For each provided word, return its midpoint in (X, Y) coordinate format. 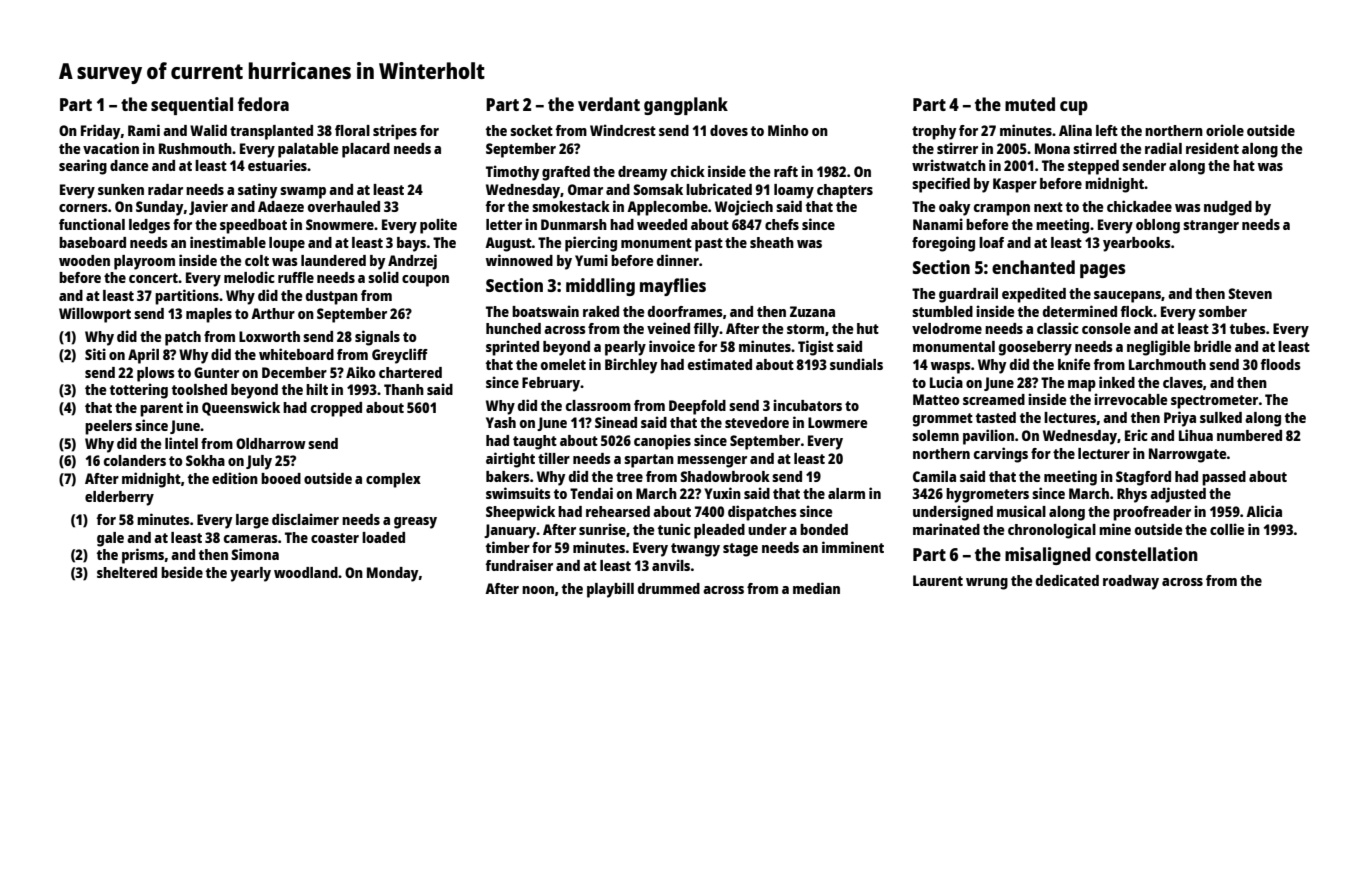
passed (1224, 478)
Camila (934, 476)
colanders (135, 460)
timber (508, 547)
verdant (609, 104)
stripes (395, 132)
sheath (772, 242)
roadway (1131, 582)
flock (1136, 311)
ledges (149, 226)
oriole (1225, 130)
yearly (250, 574)
